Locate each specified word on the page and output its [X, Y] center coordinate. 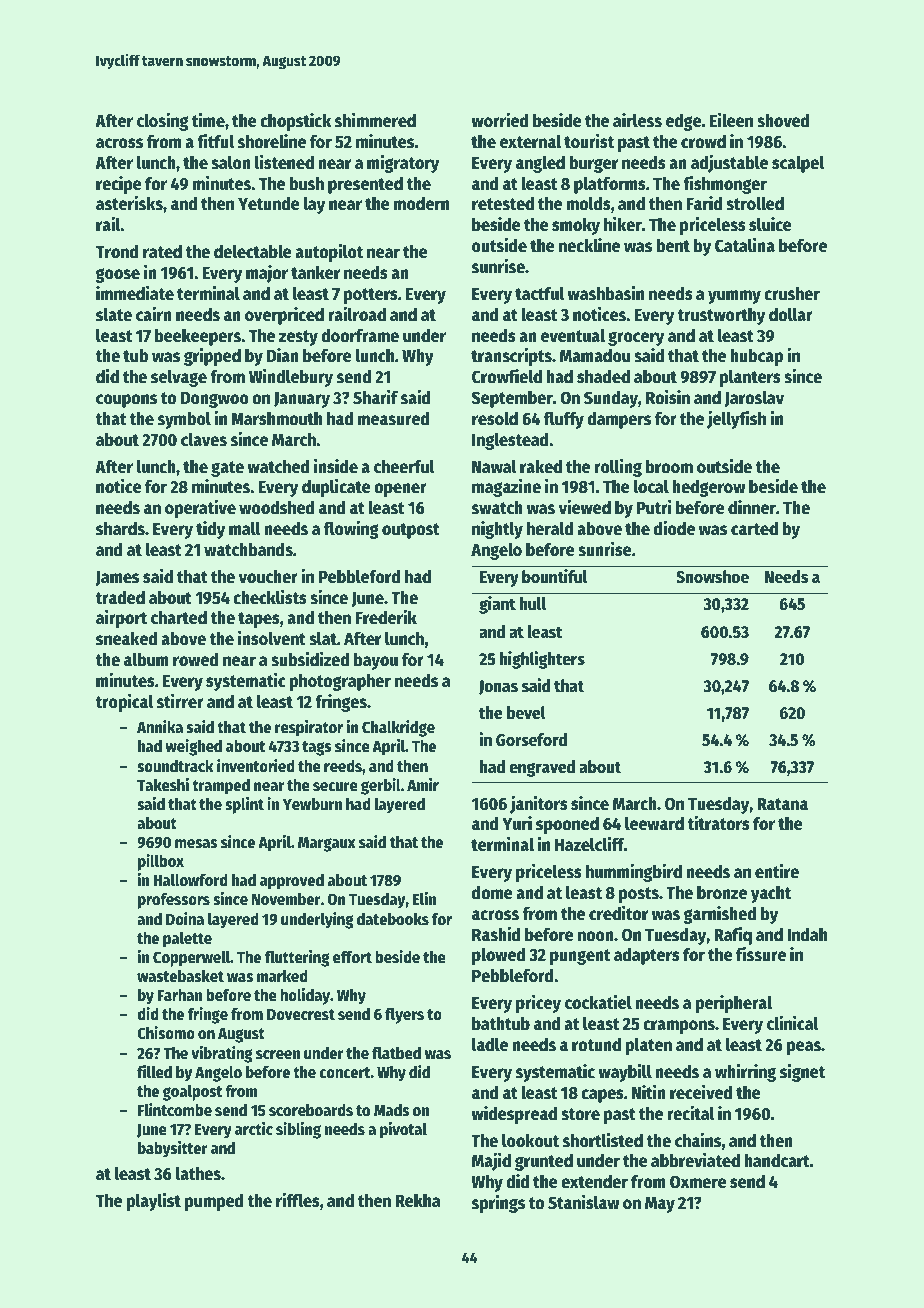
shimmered [375, 120]
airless [637, 120]
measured [393, 419]
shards [120, 529]
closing [162, 122]
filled [154, 1072]
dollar [791, 315]
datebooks [393, 919]
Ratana [782, 804]
